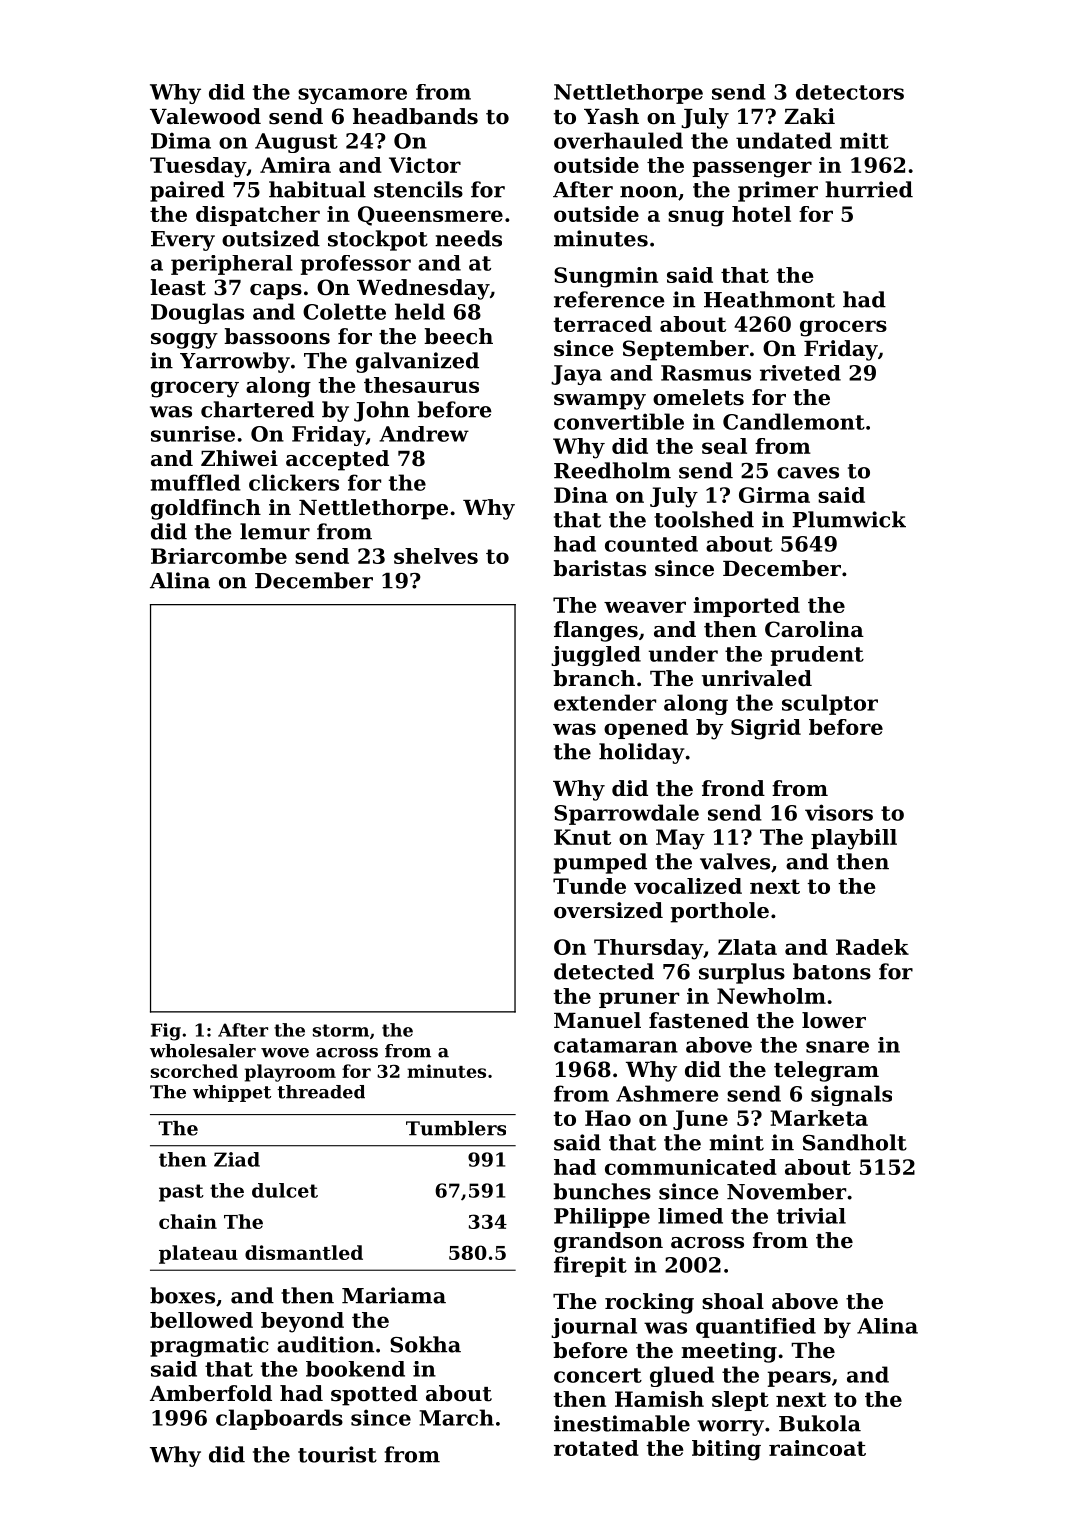 Image resolution: width=1069 pixels, height=1518 pixels. Describe the element at coordinates (855, 1142) in the screenshot. I see `Sandholt` at that location.
